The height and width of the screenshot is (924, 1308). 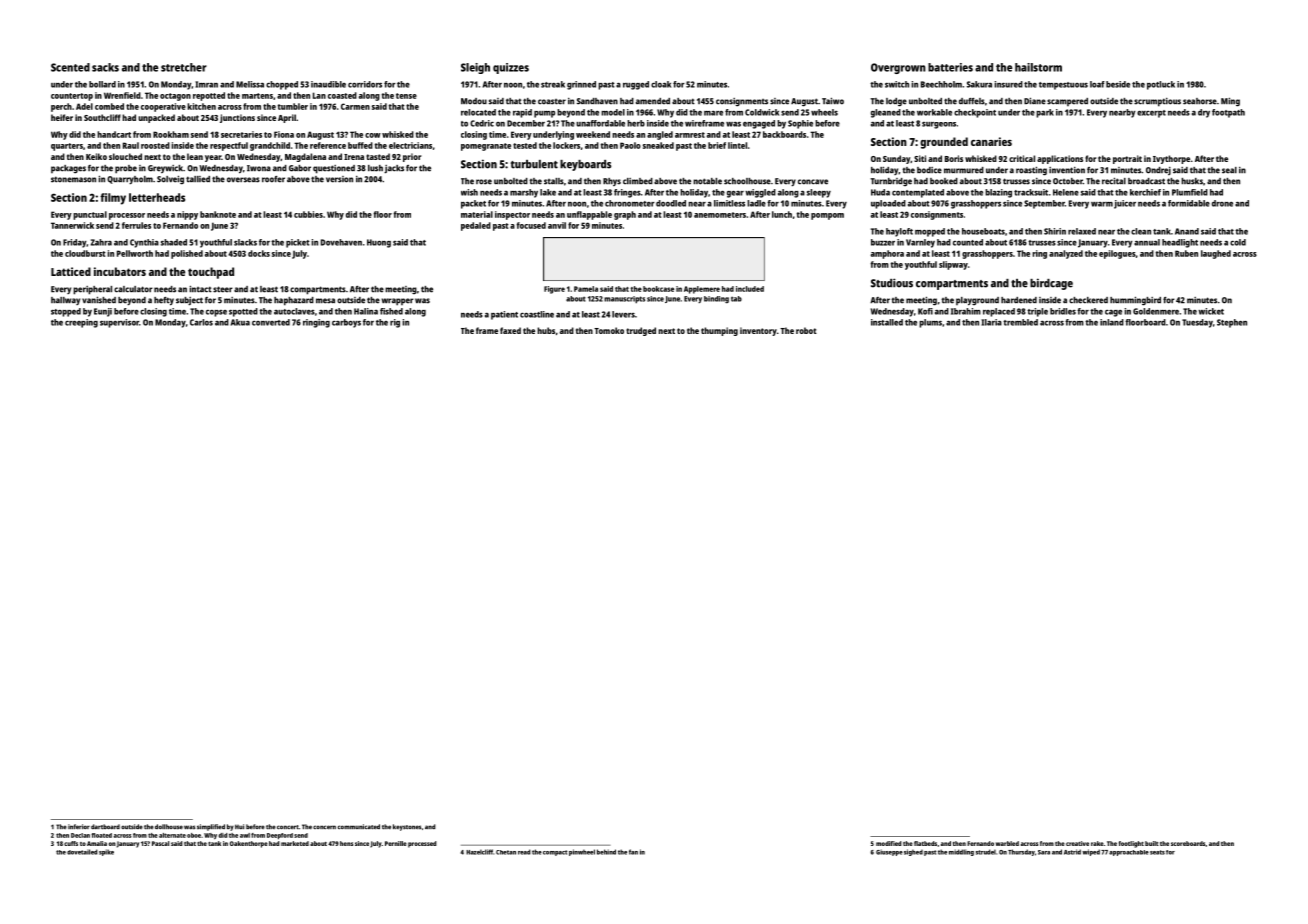 What do you see at coordinates (1232, 323) in the screenshot?
I see `Stephen` at bounding box center [1232, 323].
